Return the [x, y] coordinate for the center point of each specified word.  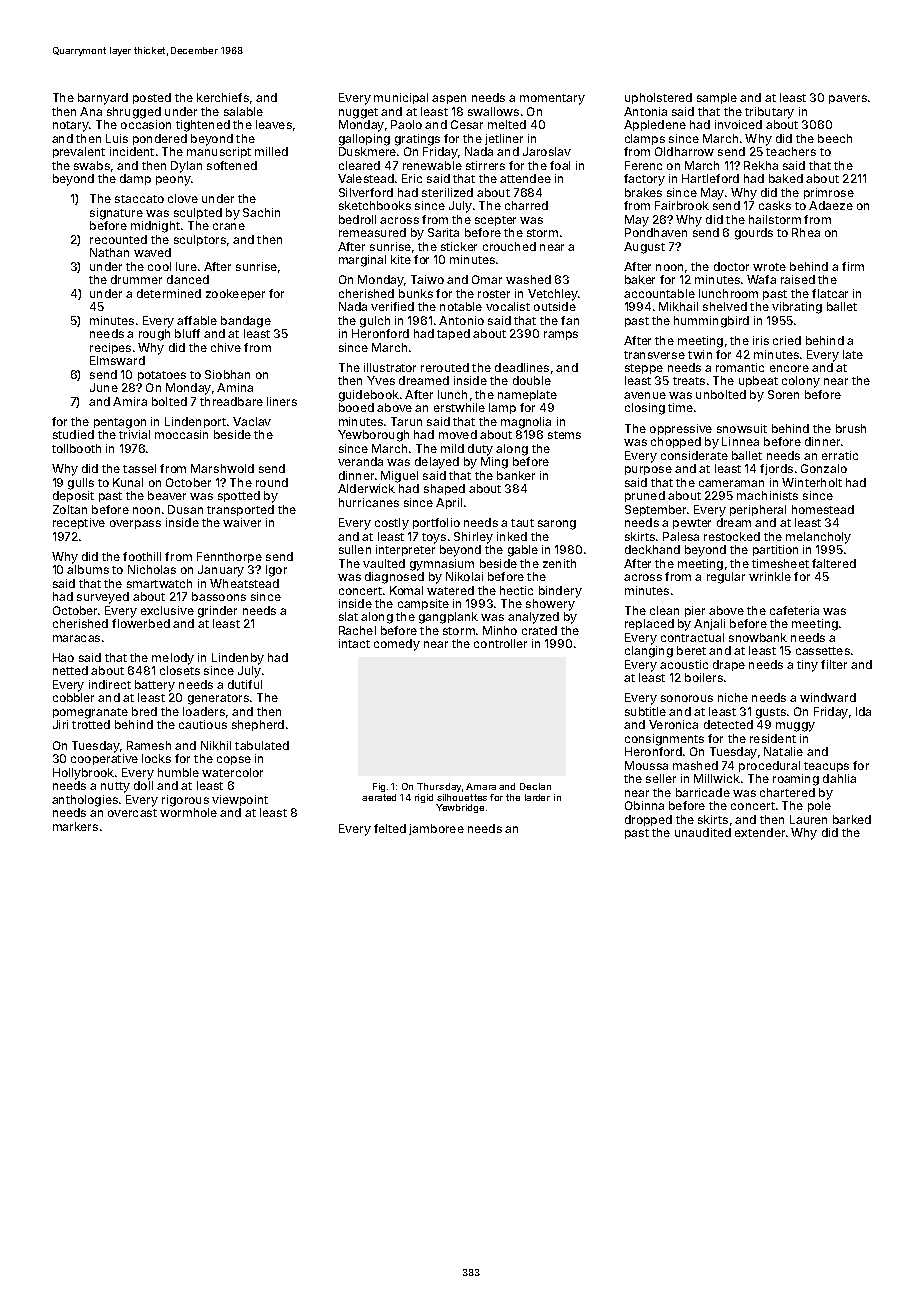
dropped [648, 820]
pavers [848, 99]
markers [75, 826]
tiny [807, 666]
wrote [769, 267]
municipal [401, 98]
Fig [379, 787]
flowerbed [141, 623]
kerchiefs [223, 97]
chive [226, 347]
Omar [487, 279]
